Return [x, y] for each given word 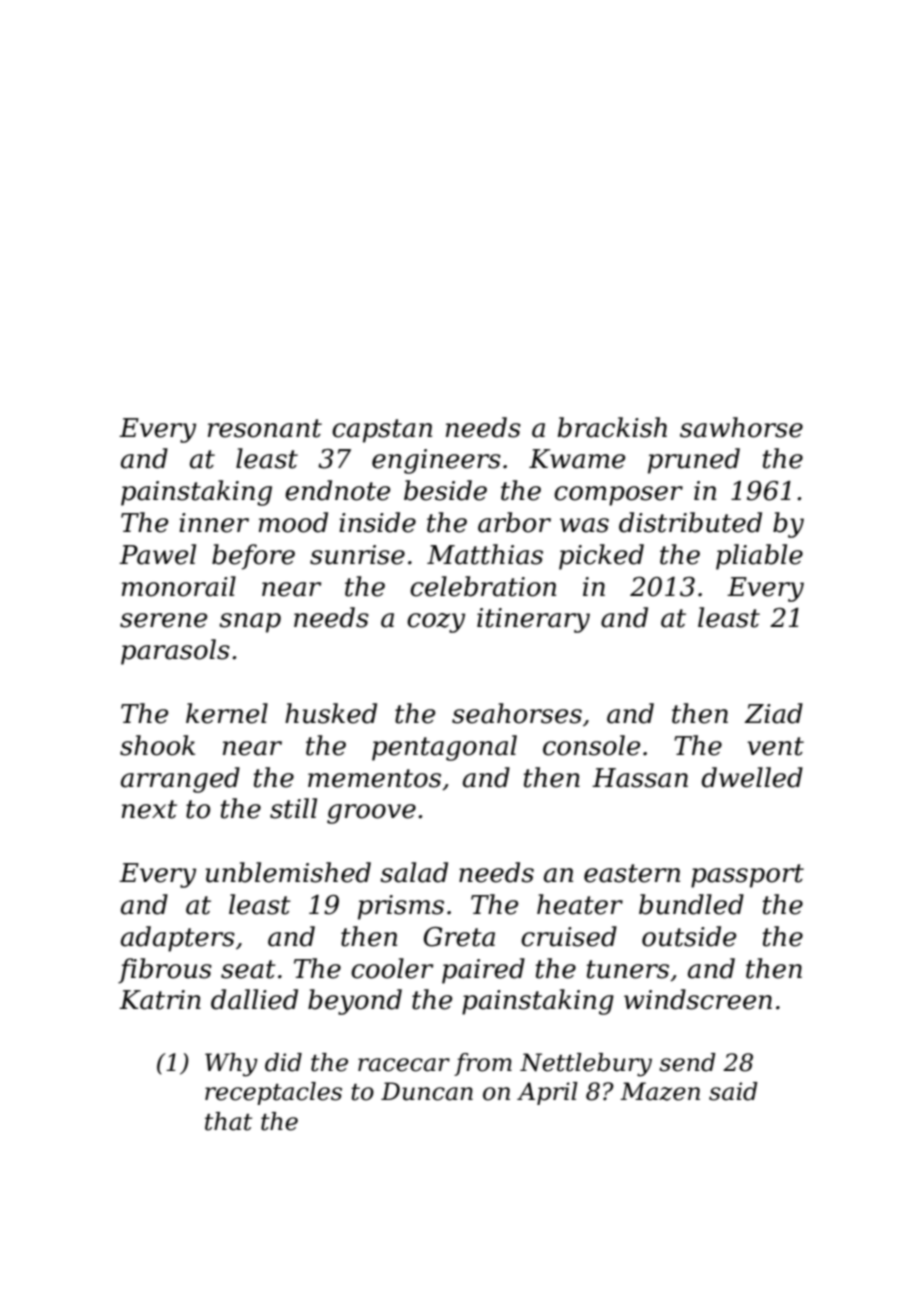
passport [747, 876]
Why [231, 1065]
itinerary [533, 620]
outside [689, 936]
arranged [180, 780]
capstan [382, 431]
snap [250, 623]
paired [483, 971]
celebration [483, 586]
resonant [265, 428]
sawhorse [741, 427]
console [591, 745]
